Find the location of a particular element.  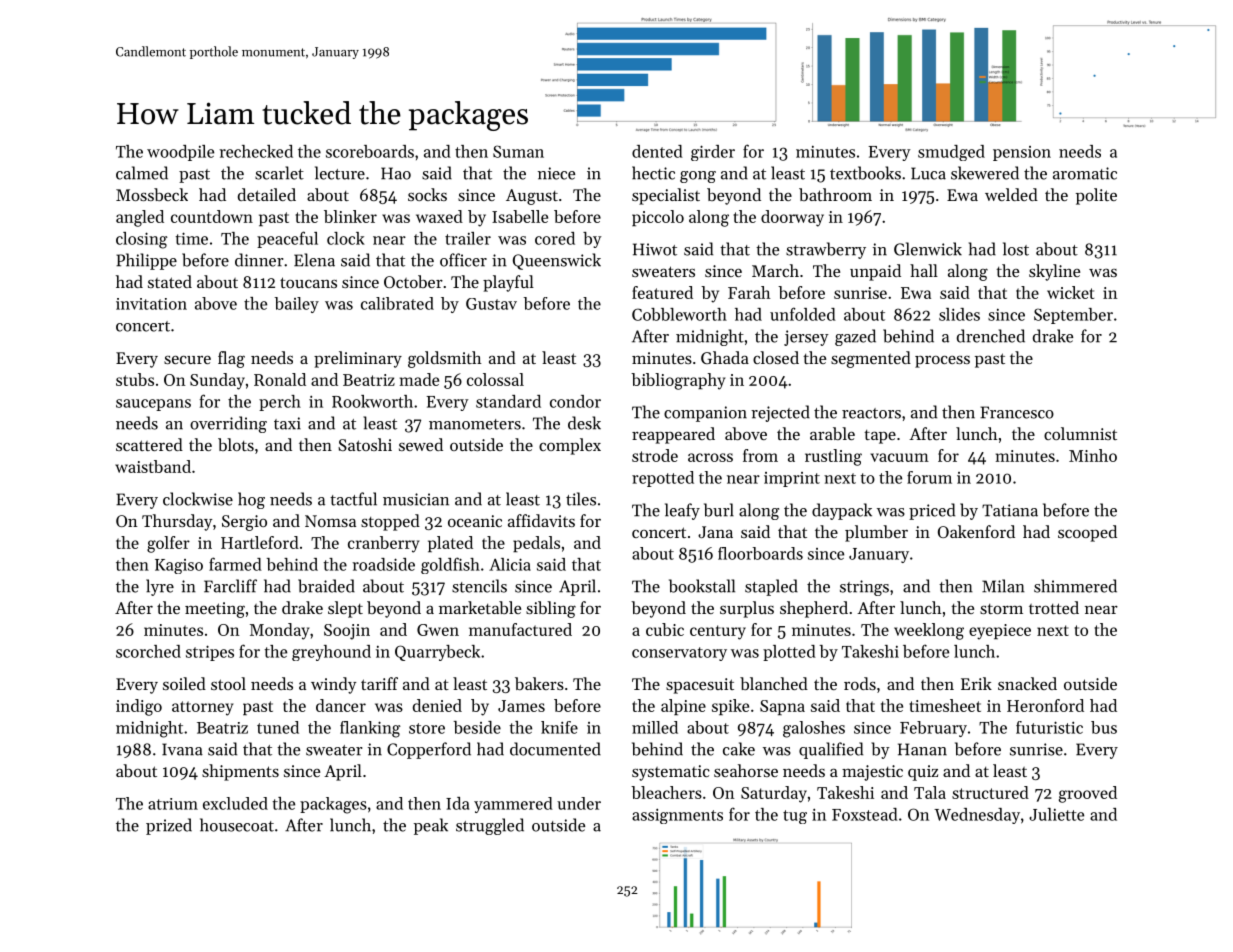

dented is located at coordinates (657, 151).
